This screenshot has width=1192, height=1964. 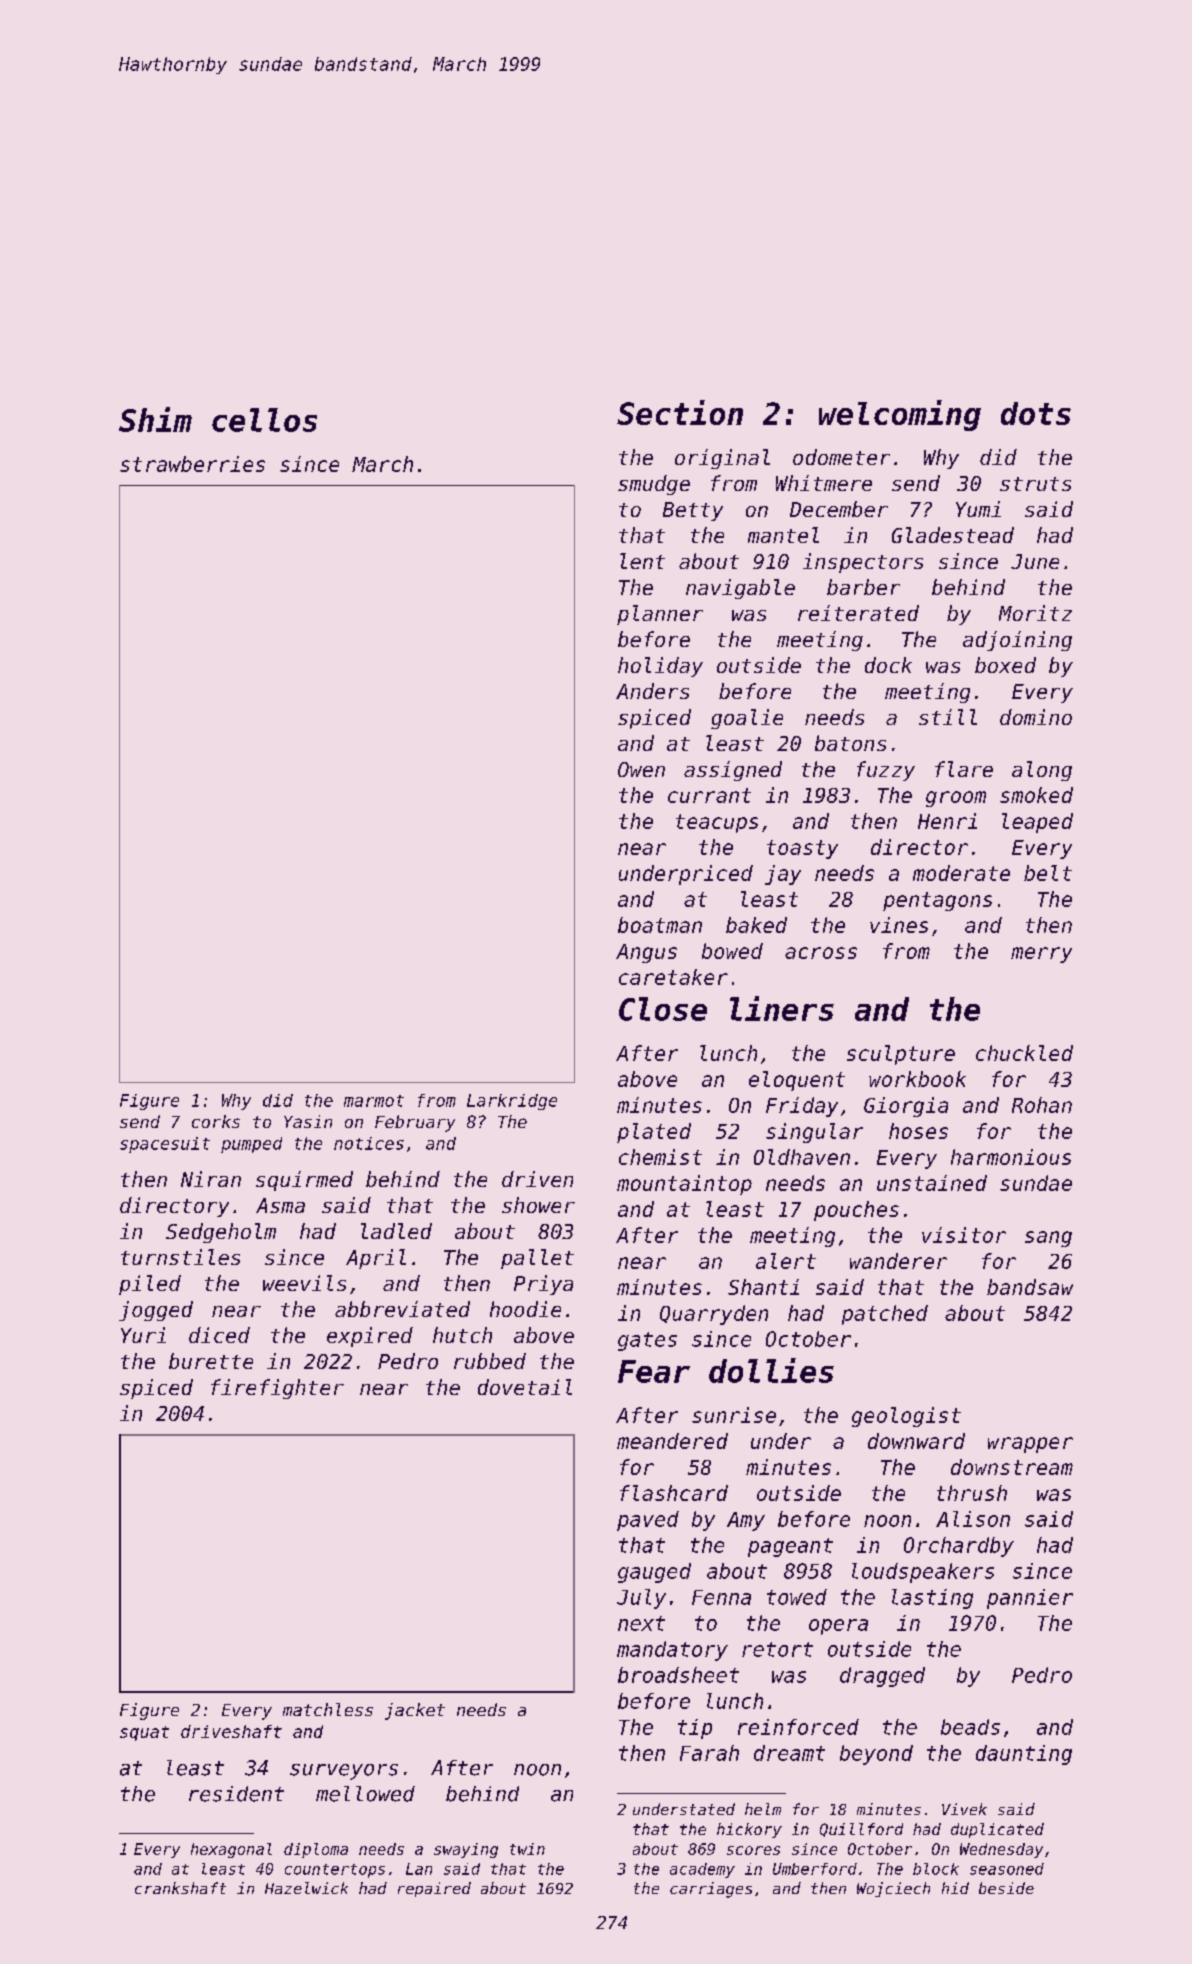 I want to click on dots, so click(x=1036, y=413).
